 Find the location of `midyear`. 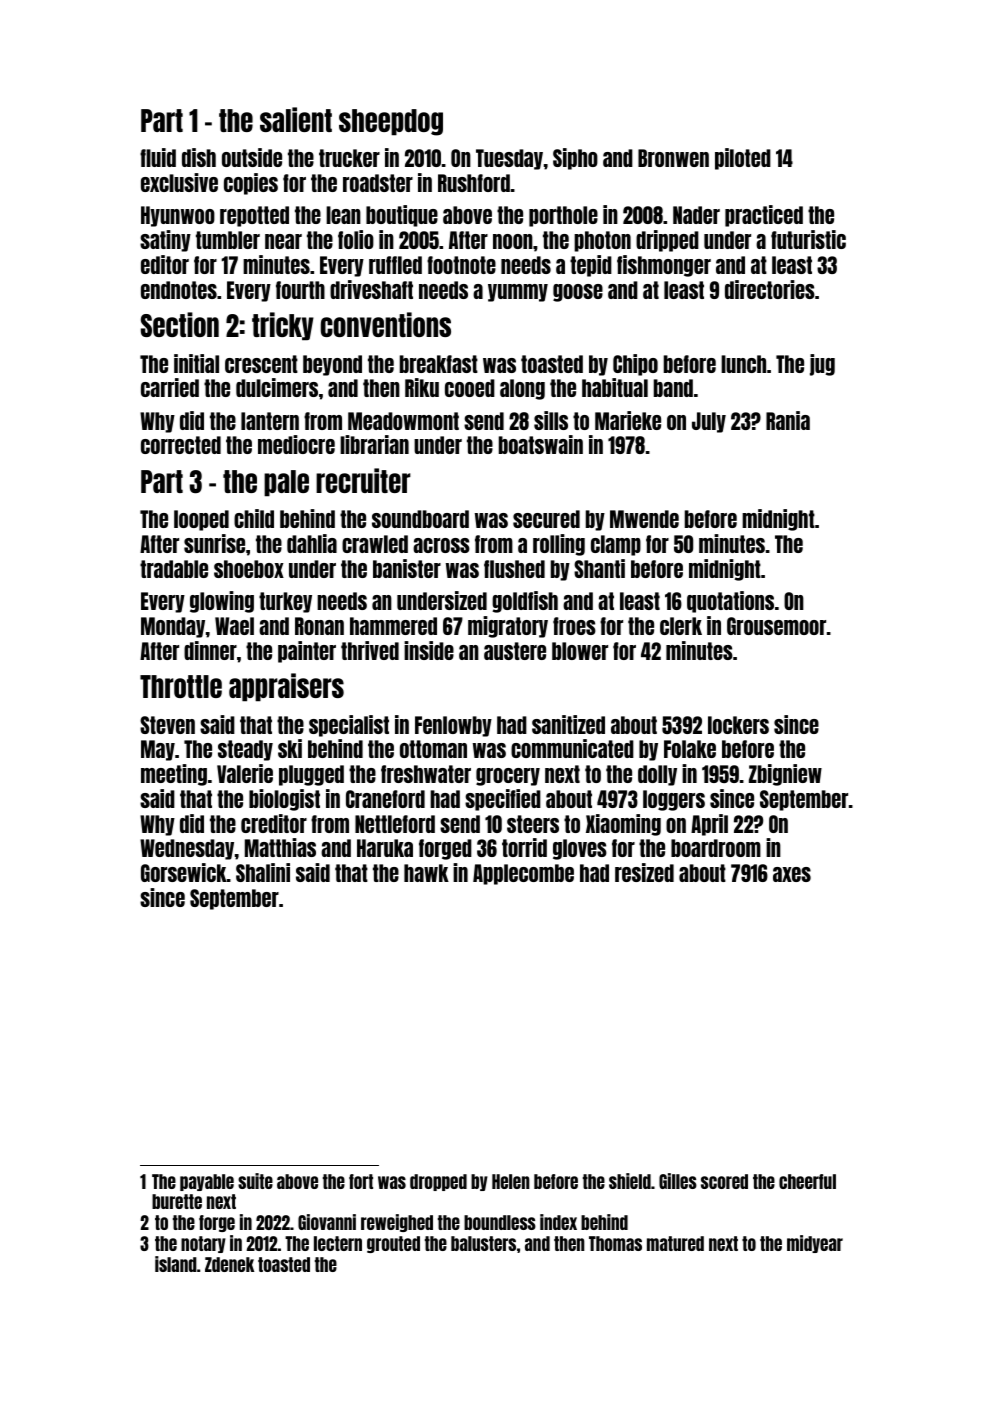

midyear is located at coordinates (815, 1244).
